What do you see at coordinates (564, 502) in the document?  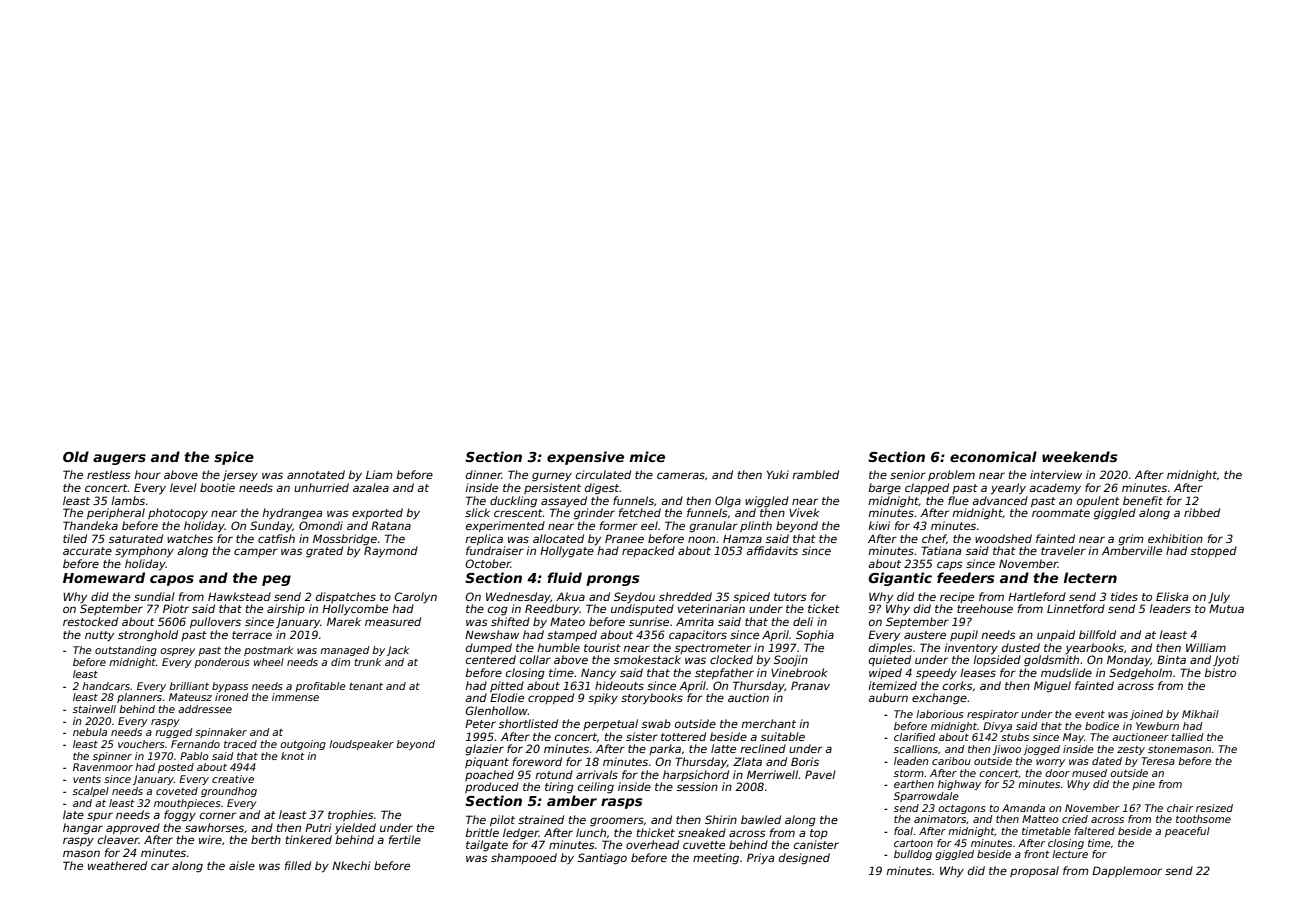 I see `assayed` at bounding box center [564, 502].
